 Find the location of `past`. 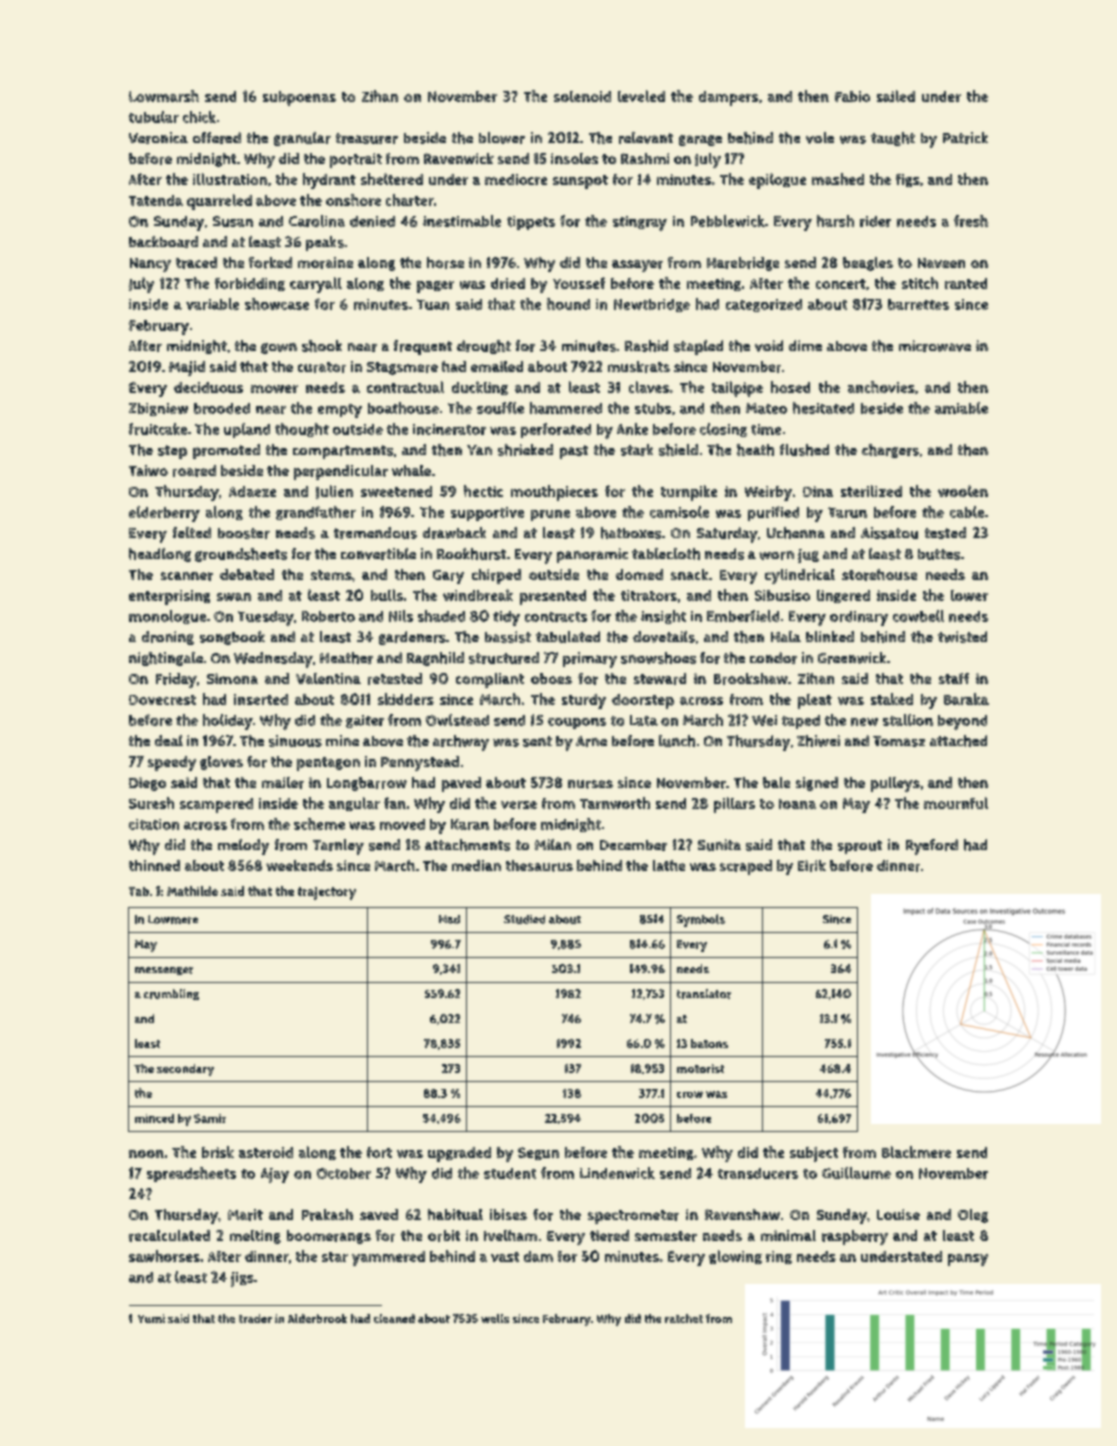

past is located at coordinates (574, 452).
